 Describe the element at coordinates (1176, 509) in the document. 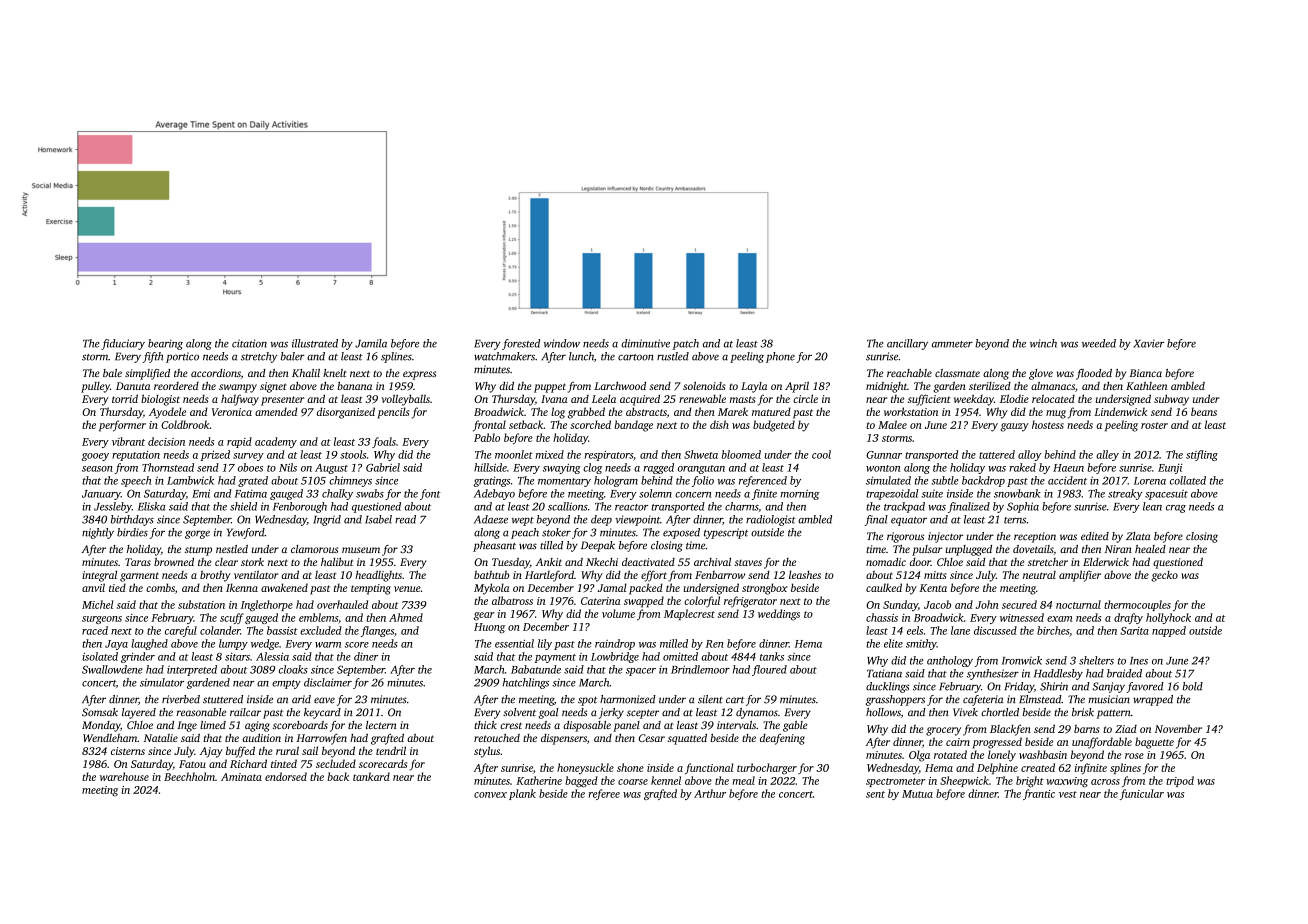

I see `crag` at that location.
